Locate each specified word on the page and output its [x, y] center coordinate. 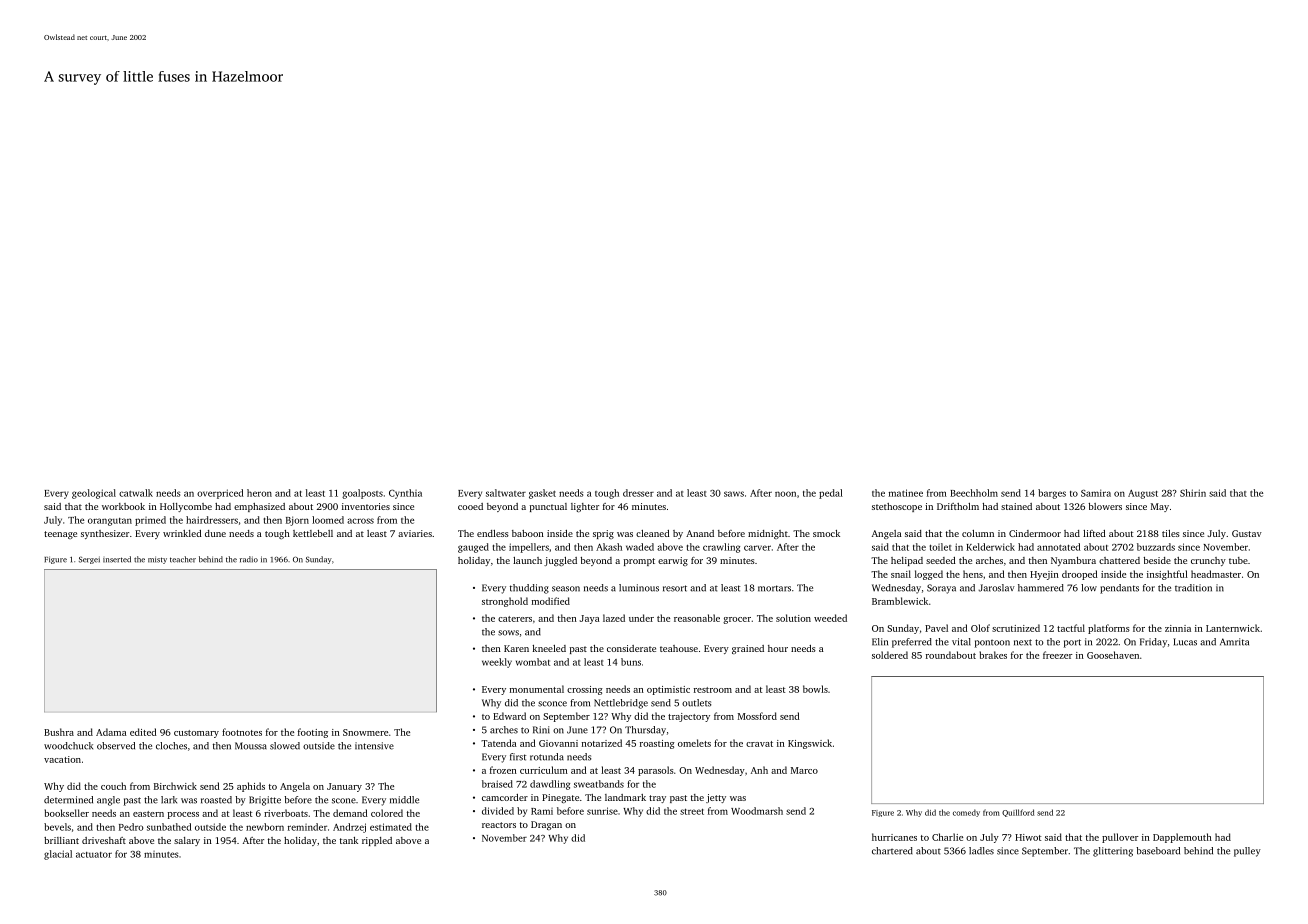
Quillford [1018, 813]
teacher [183, 559]
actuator [94, 855]
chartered [892, 851]
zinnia [1178, 628]
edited [143, 732]
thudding [529, 589]
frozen [503, 770]
